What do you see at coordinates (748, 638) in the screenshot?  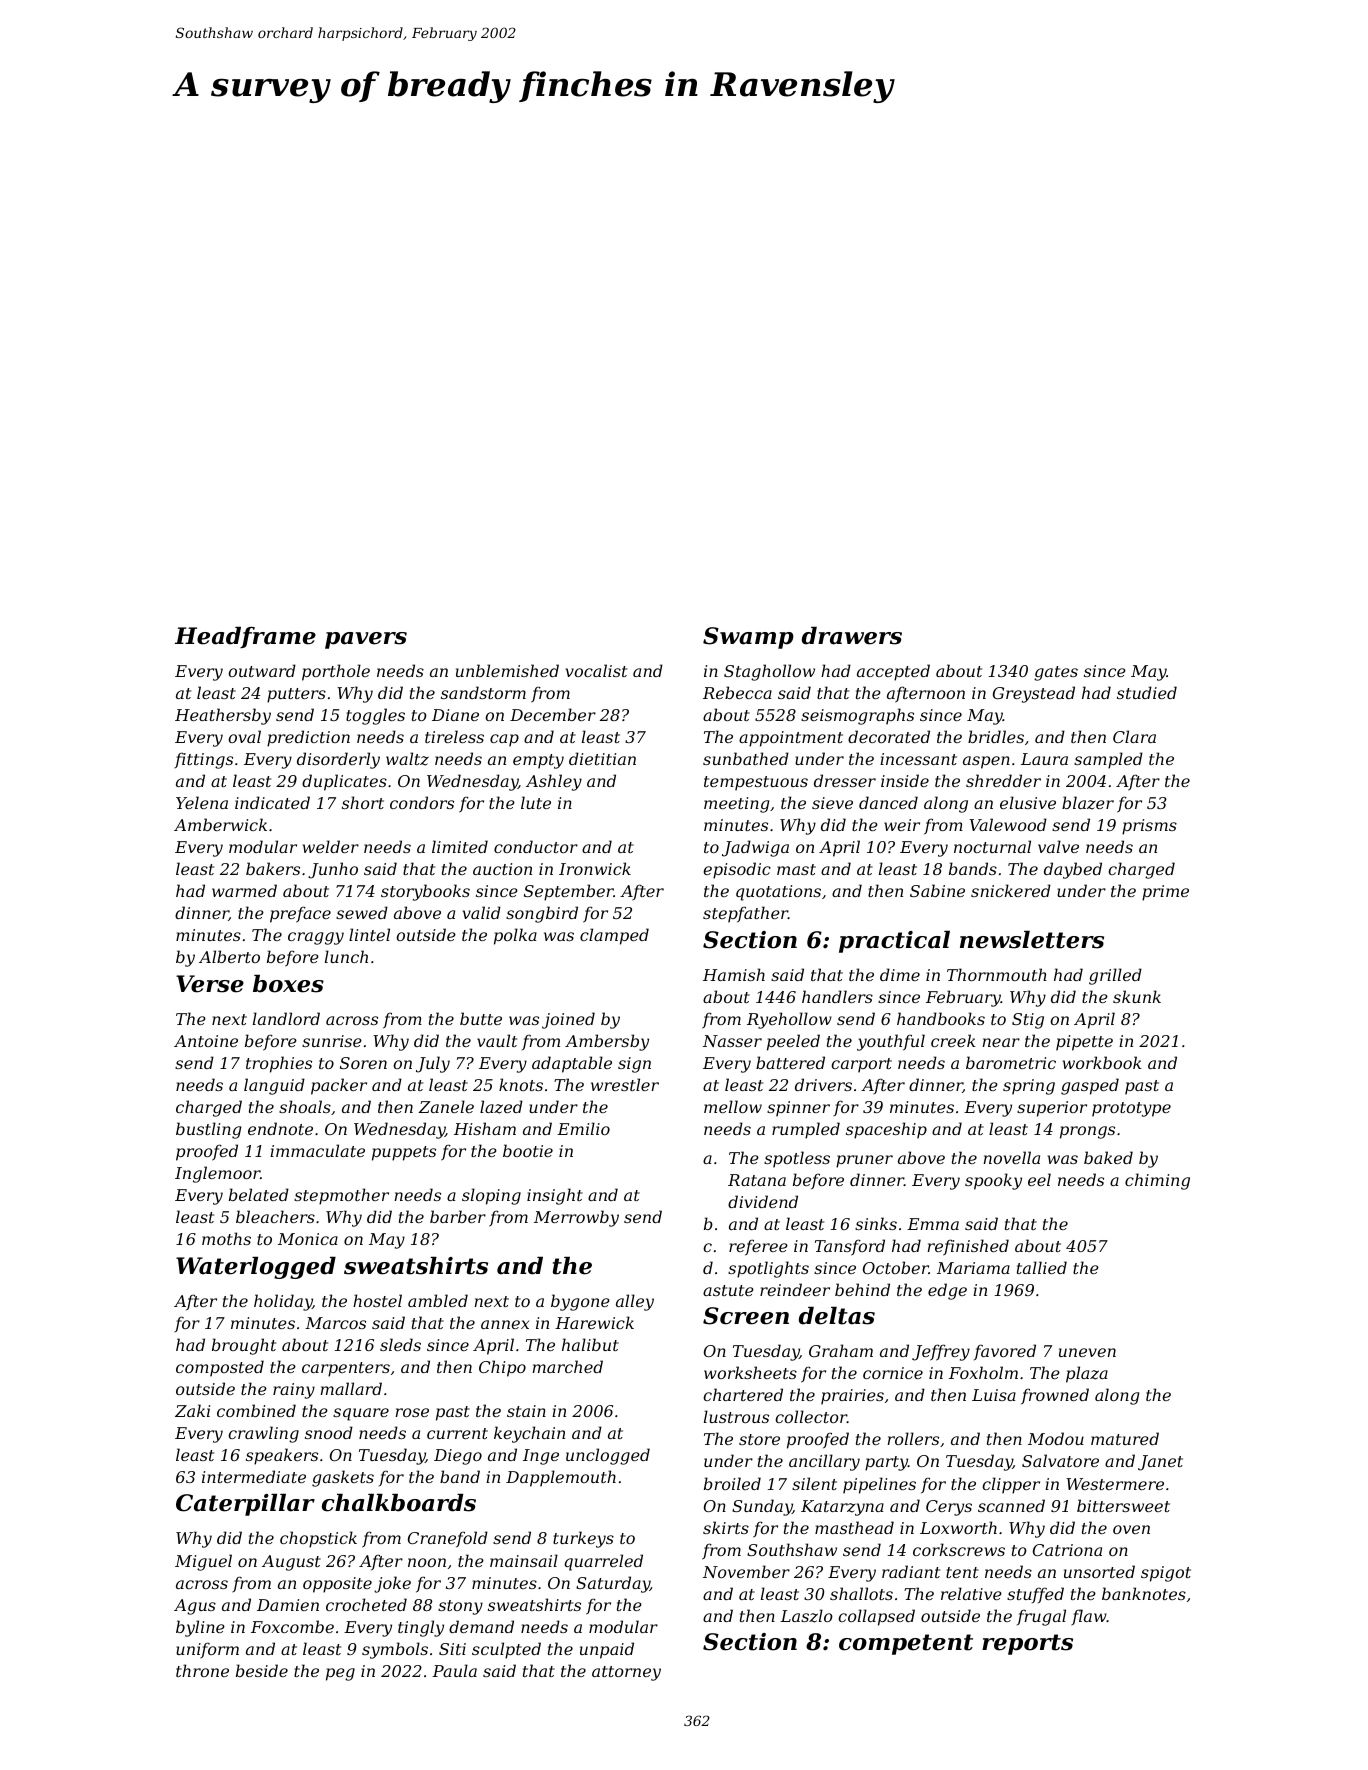 I see `Swamp` at bounding box center [748, 638].
